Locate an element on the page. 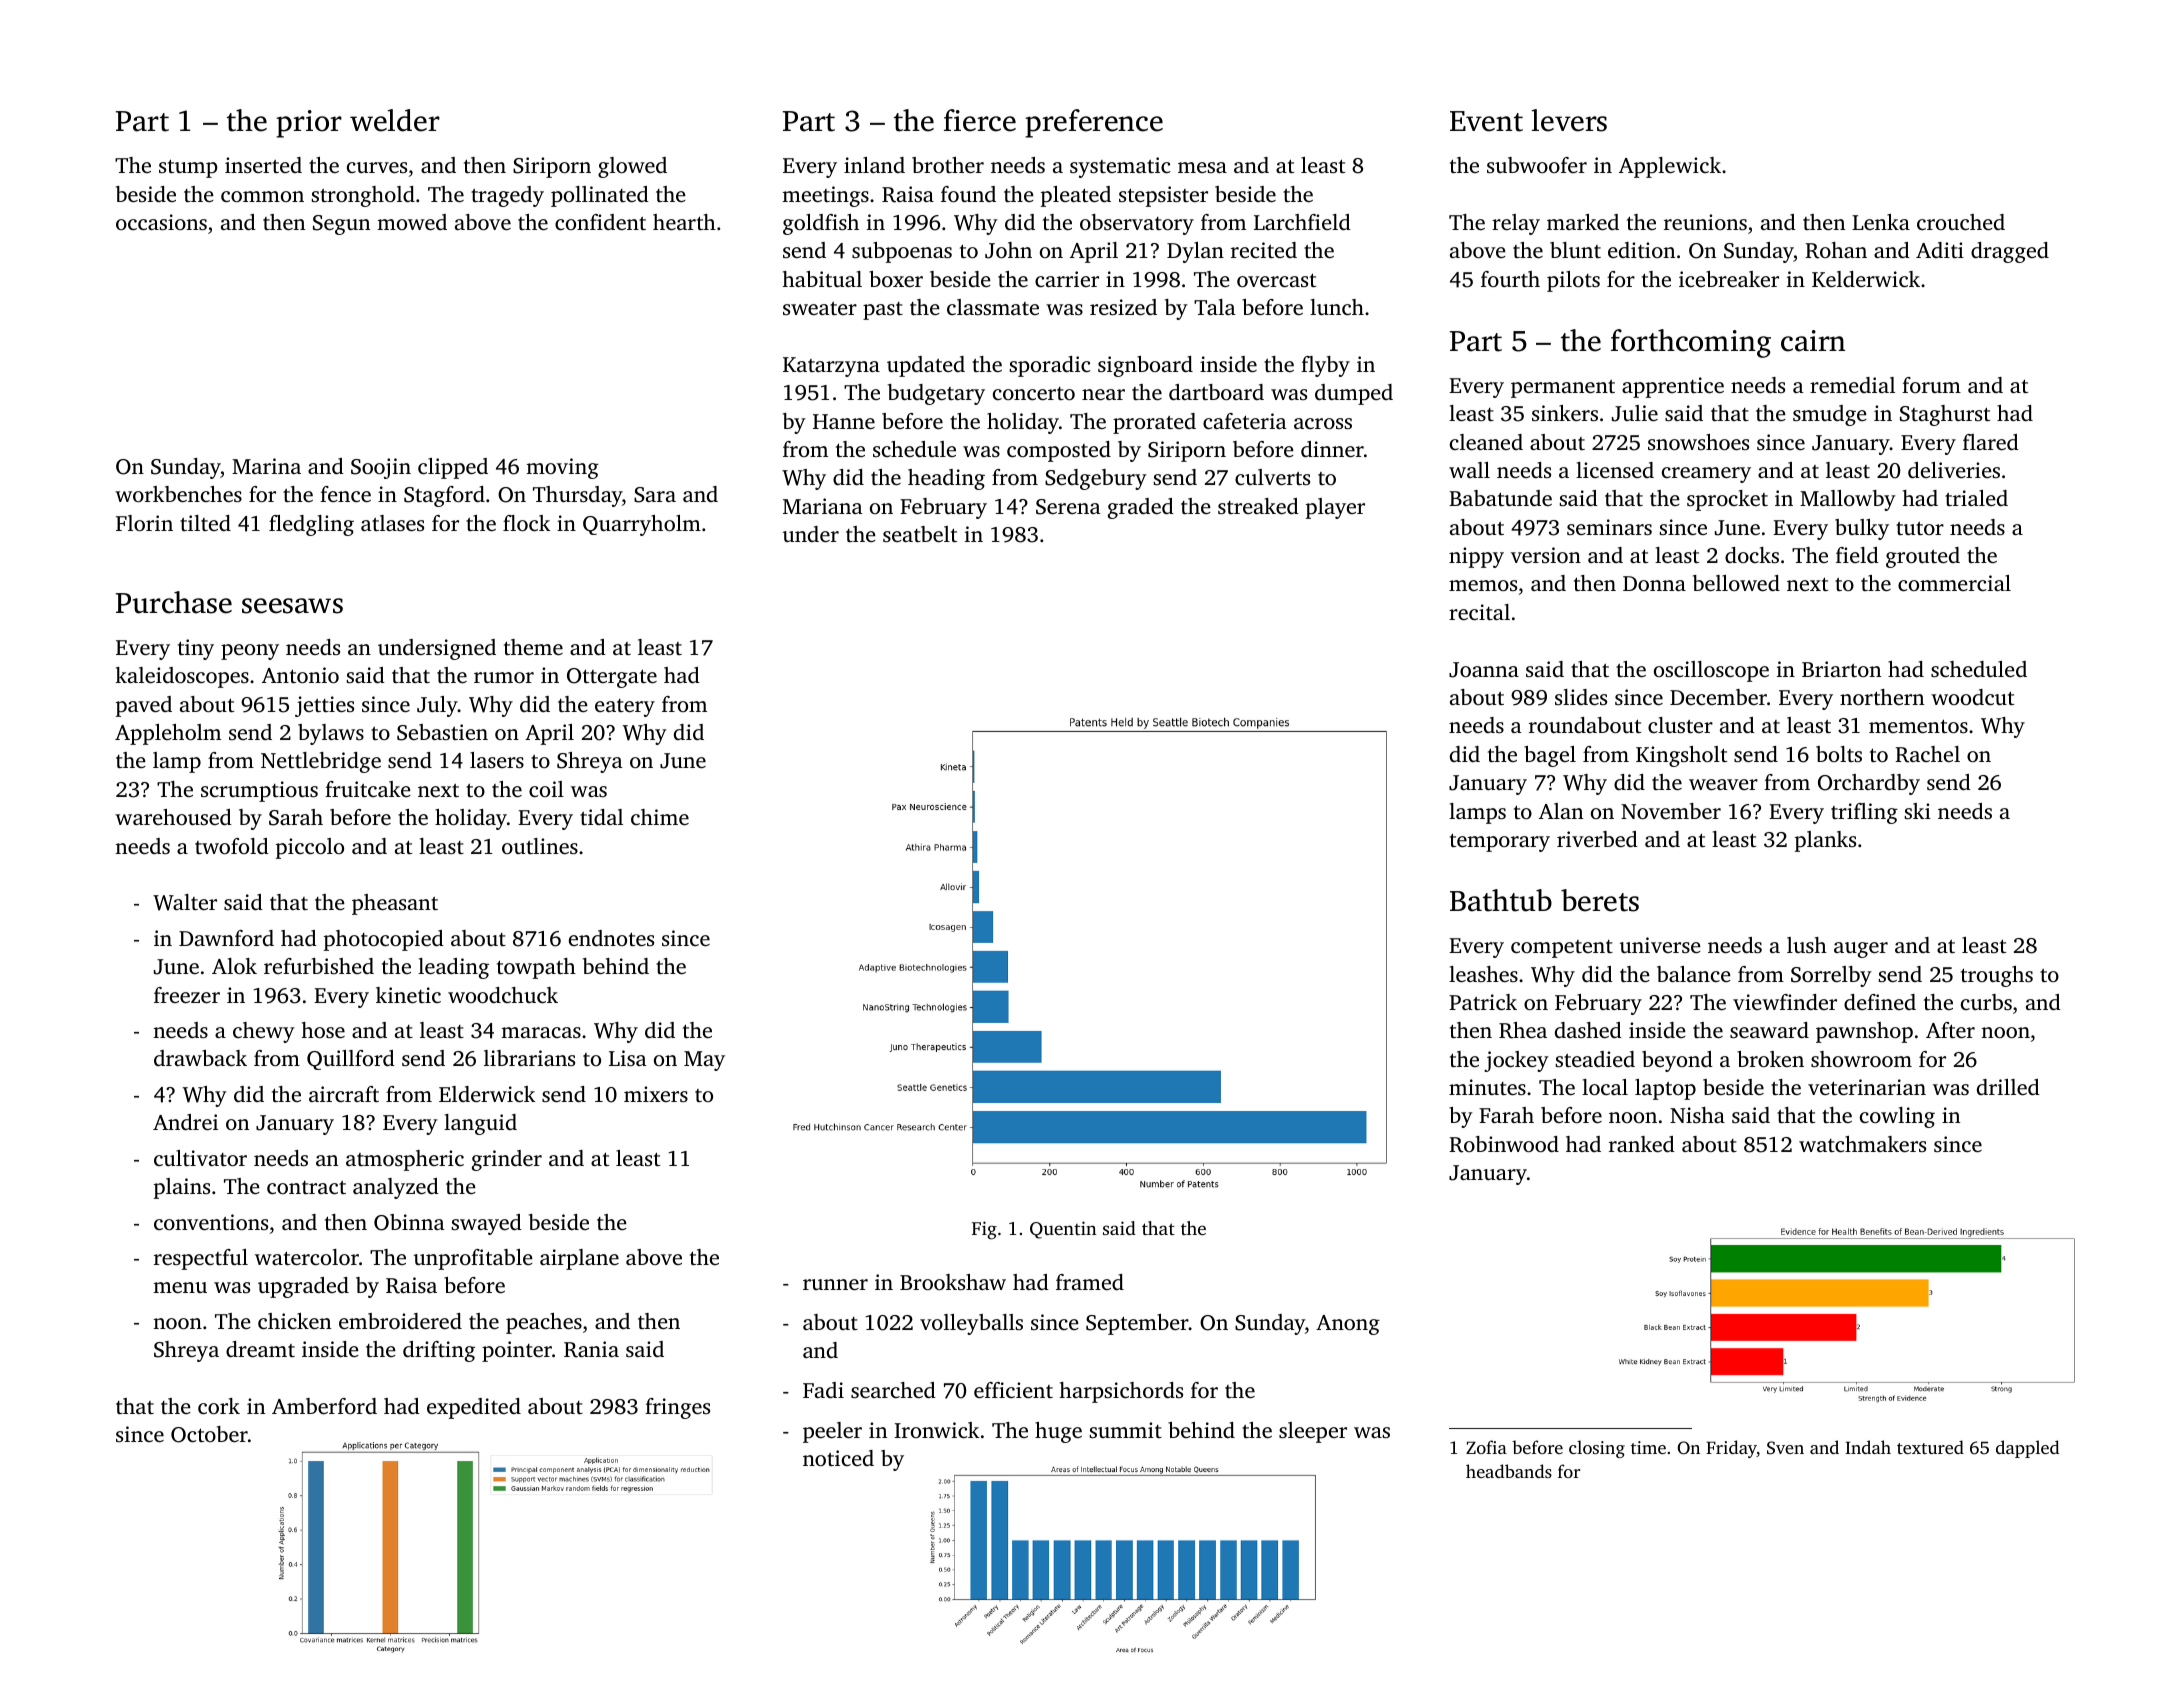  levers is located at coordinates (1569, 120).
